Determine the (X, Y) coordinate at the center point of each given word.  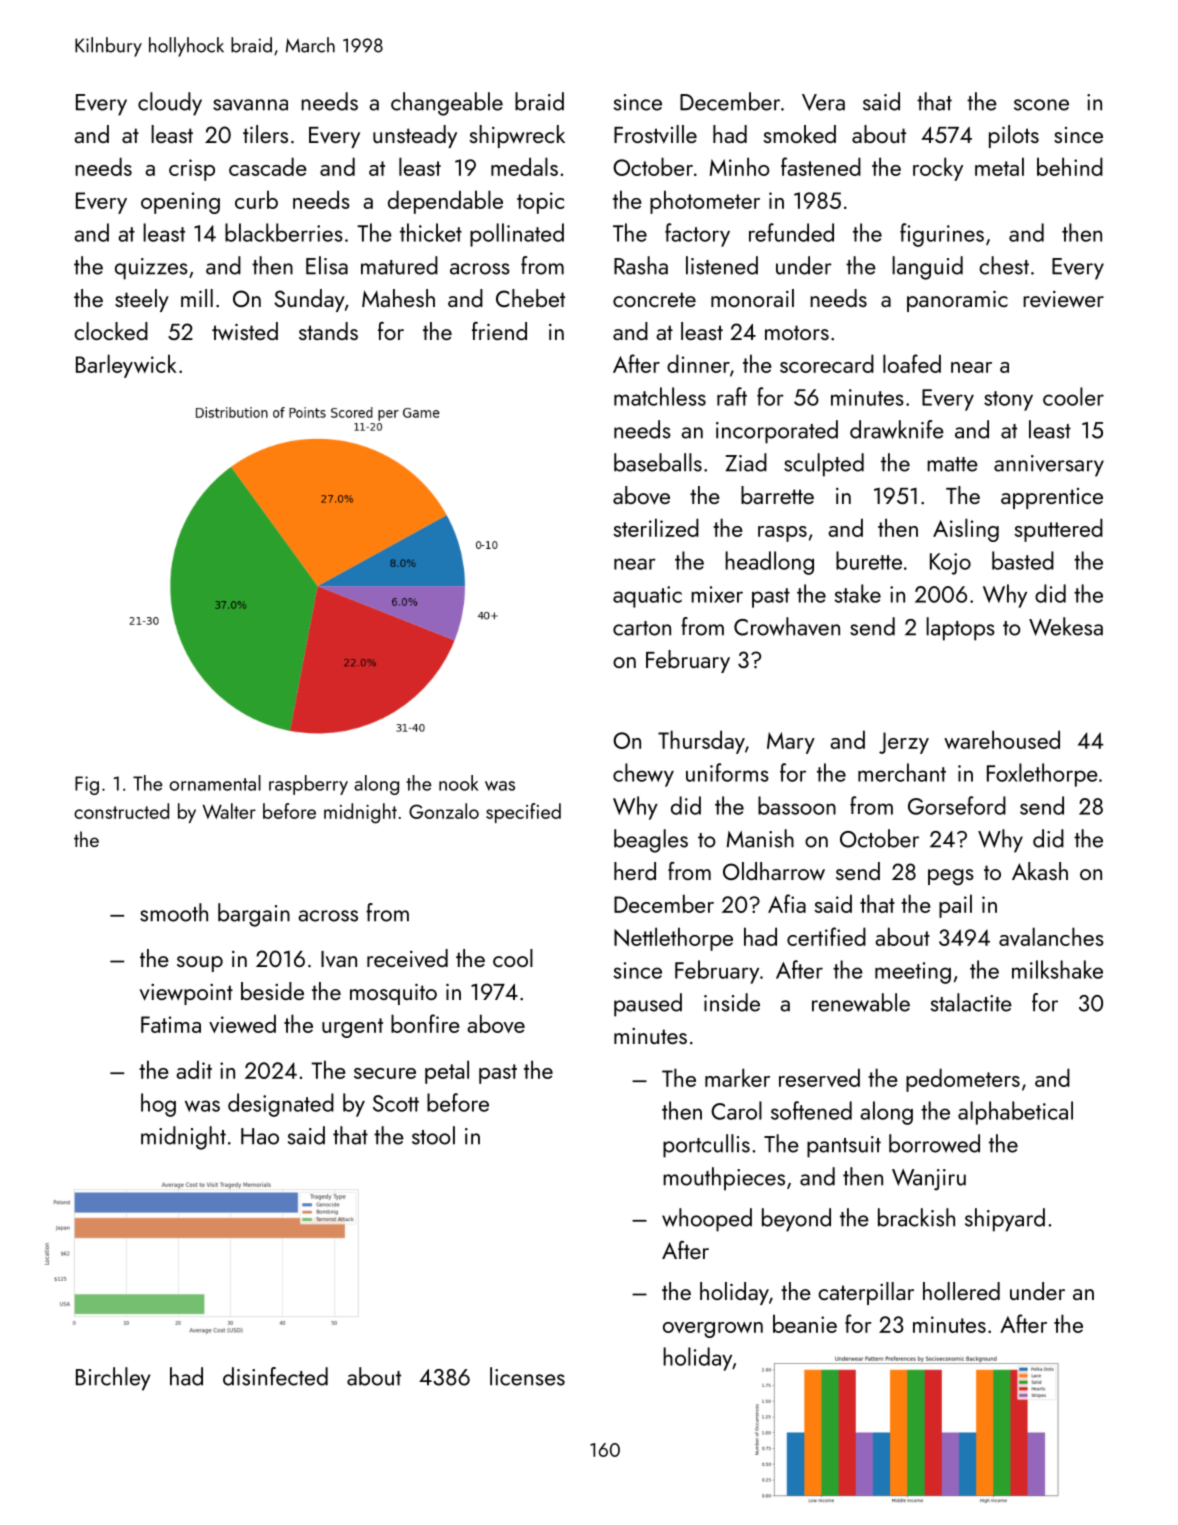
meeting (913, 973)
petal (447, 1072)
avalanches (1051, 936)
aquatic (647, 597)
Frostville (655, 134)
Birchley (113, 1379)
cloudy (170, 104)
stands (328, 331)
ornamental (215, 783)
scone (1041, 105)
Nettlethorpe (673, 939)
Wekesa (1066, 626)
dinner (698, 363)
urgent (352, 1028)
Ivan (339, 959)
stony (1008, 401)
